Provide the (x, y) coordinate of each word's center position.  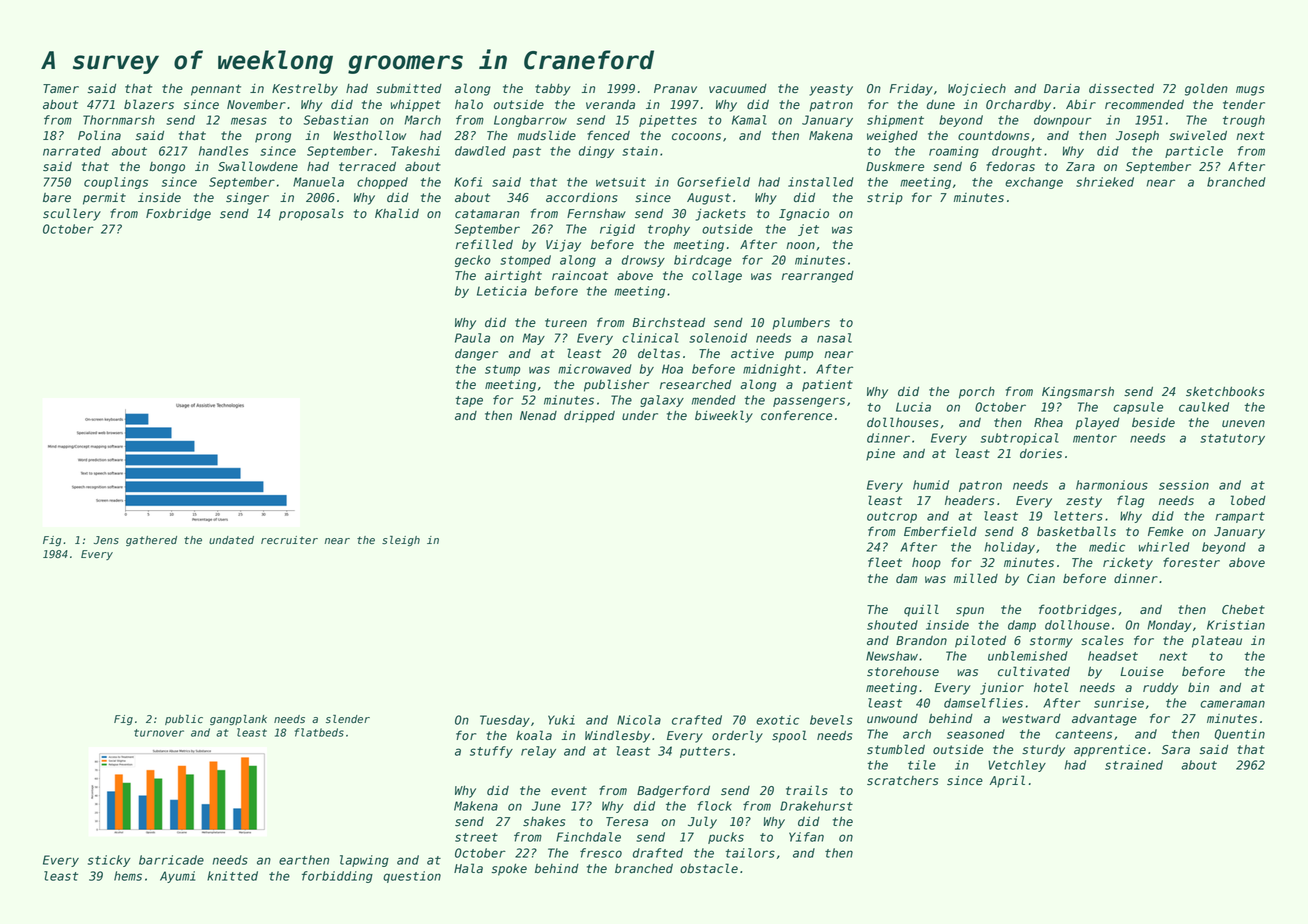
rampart (1240, 517)
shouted (892, 625)
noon (800, 246)
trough (1244, 121)
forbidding (337, 877)
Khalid (397, 213)
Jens (106, 540)
